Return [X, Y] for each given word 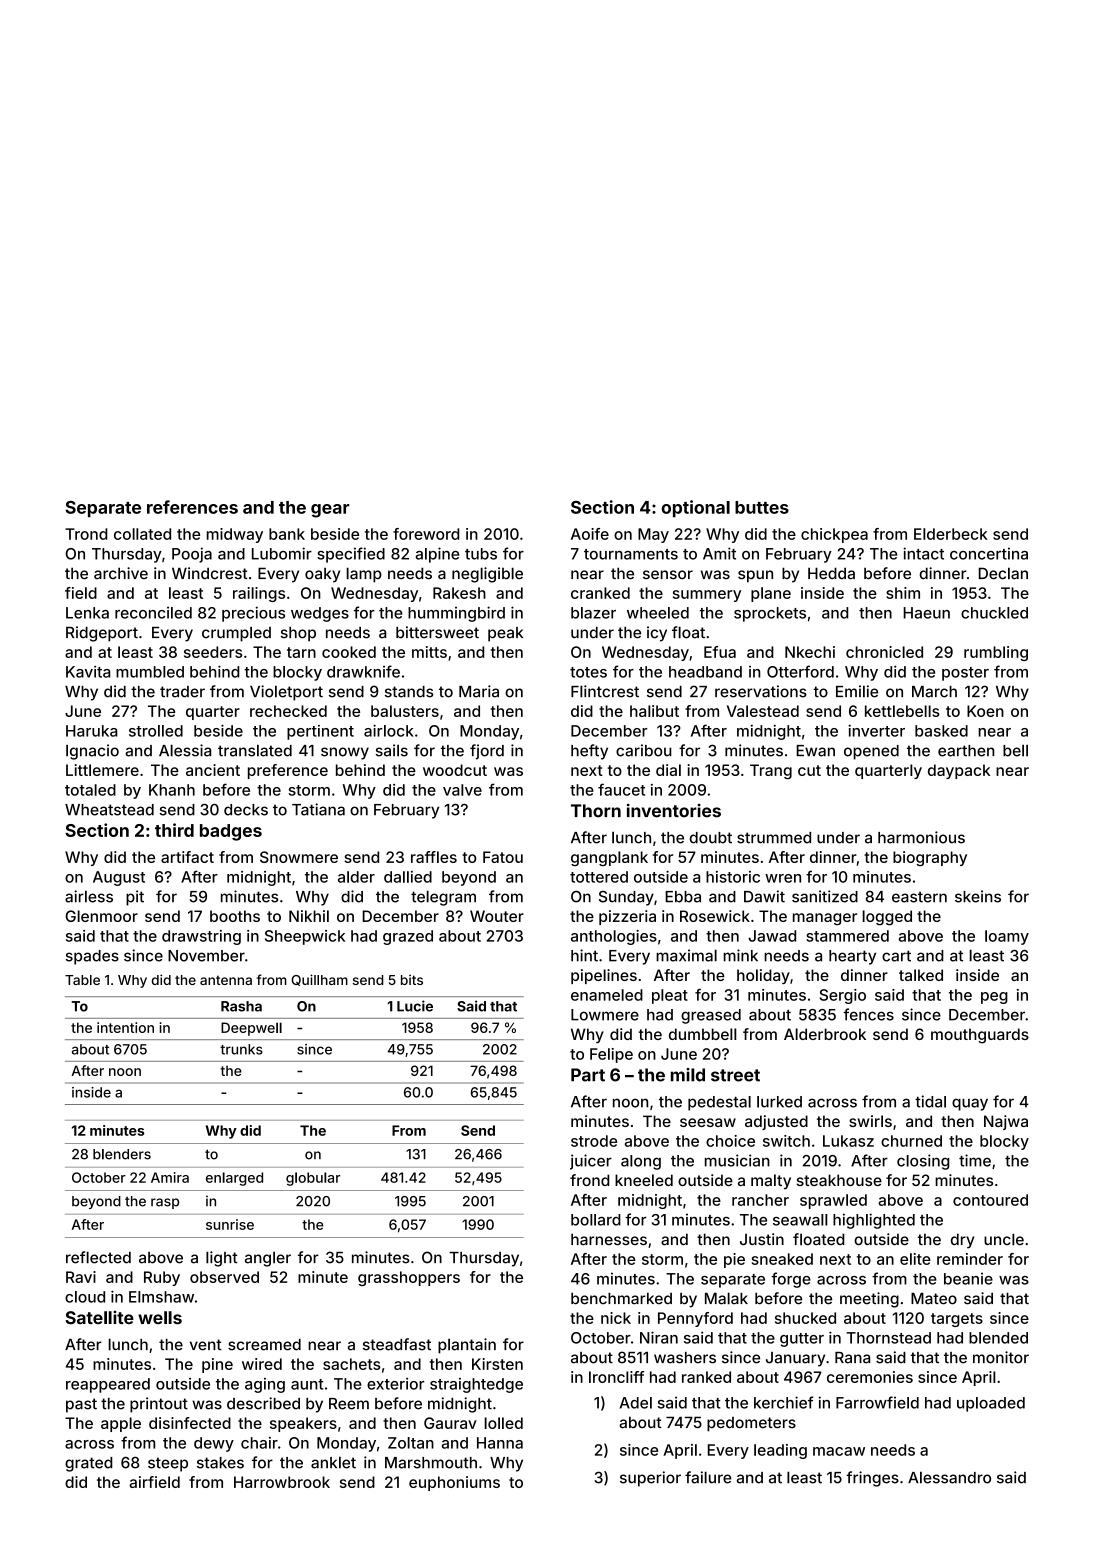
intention [125, 1027]
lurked [779, 1102]
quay [970, 1104]
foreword [426, 534]
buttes [762, 507]
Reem [349, 1404]
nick [616, 1318]
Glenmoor [102, 916]
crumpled [236, 634]
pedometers [751, 1424]
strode [594, 1141]
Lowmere [605, 1015]
